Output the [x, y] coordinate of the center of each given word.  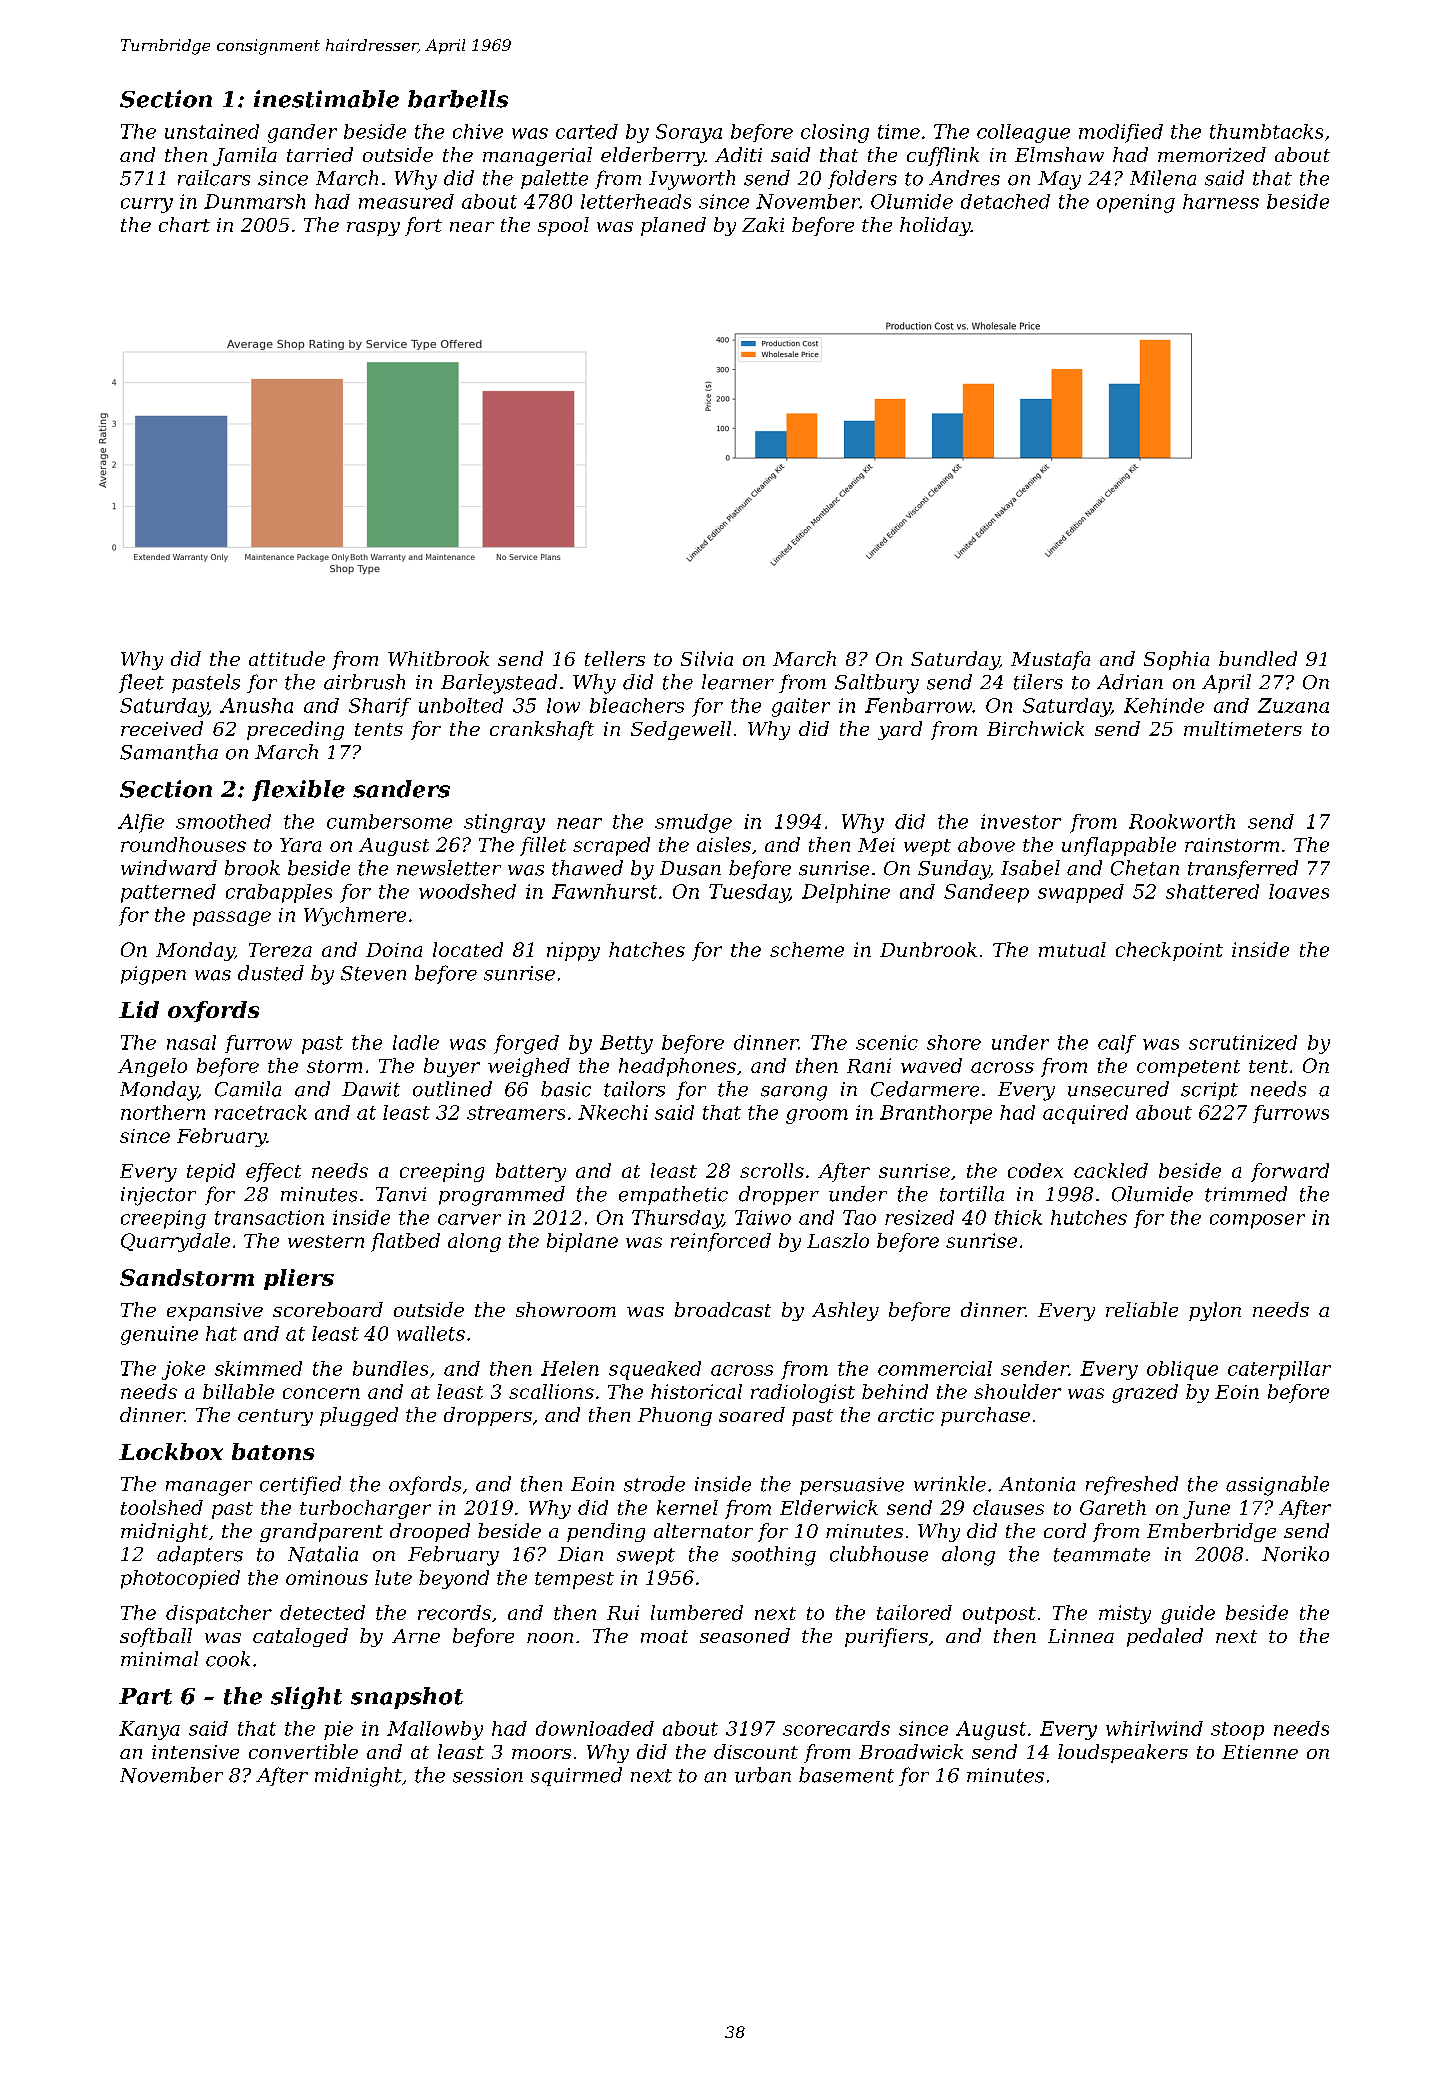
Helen [570, 1368]
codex [1035, 1170]
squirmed [576, 1776]
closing [835, 133]
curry [147, 205]
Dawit [371, 1089]
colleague [1023, 133]
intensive [195, 1752]
